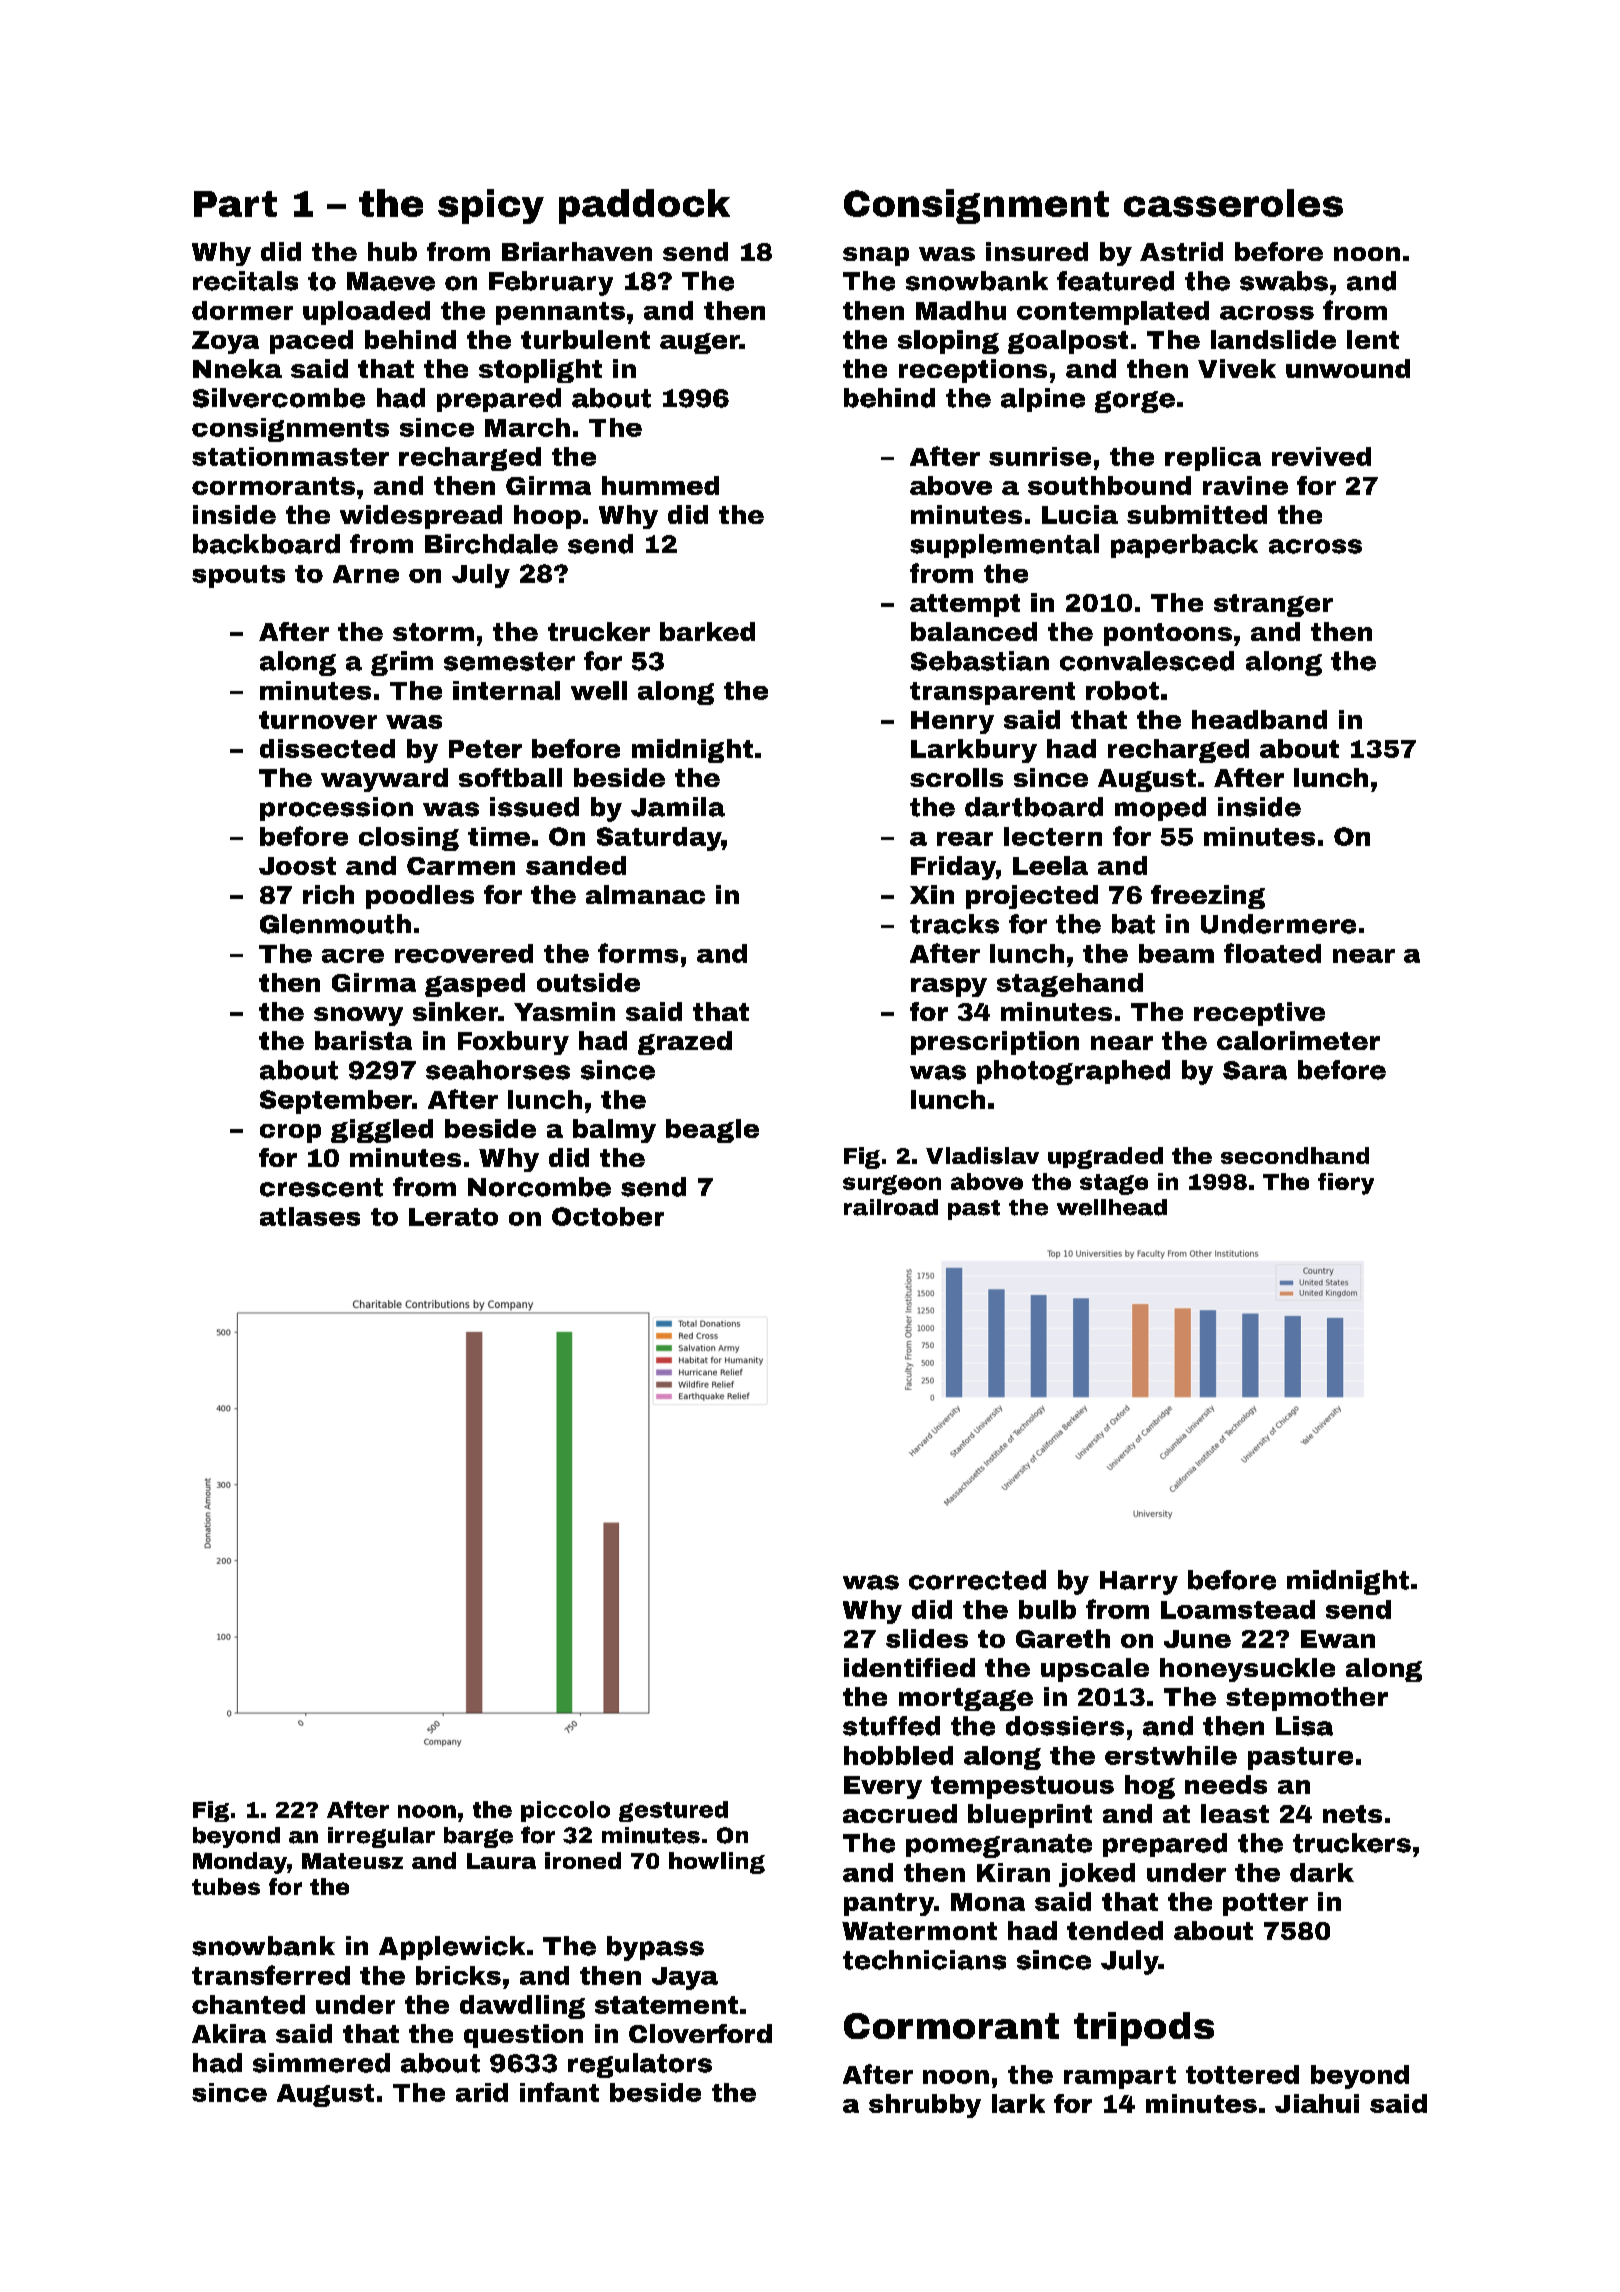 This screenshot has width=1620, height=2292. What do you see at coordinates (297, 866) in the screenshot?
I see `Joost` at bounding box center [297, 866].
